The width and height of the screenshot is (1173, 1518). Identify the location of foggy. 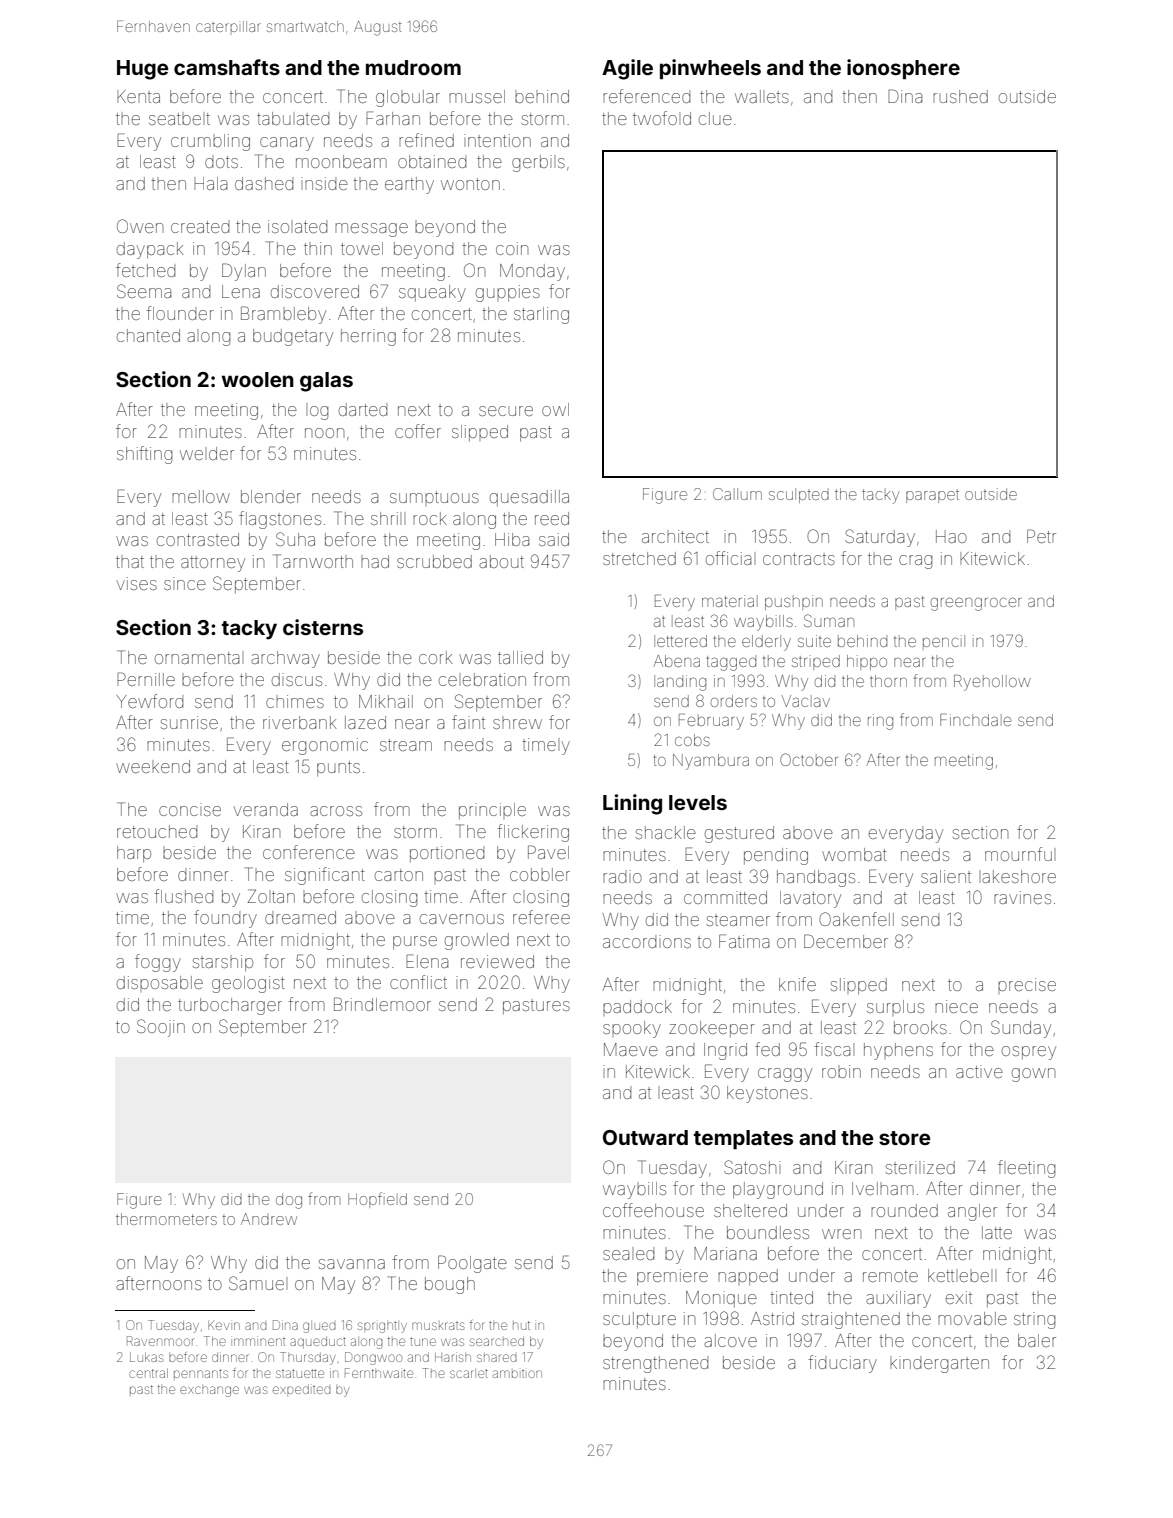
(158, 963).
